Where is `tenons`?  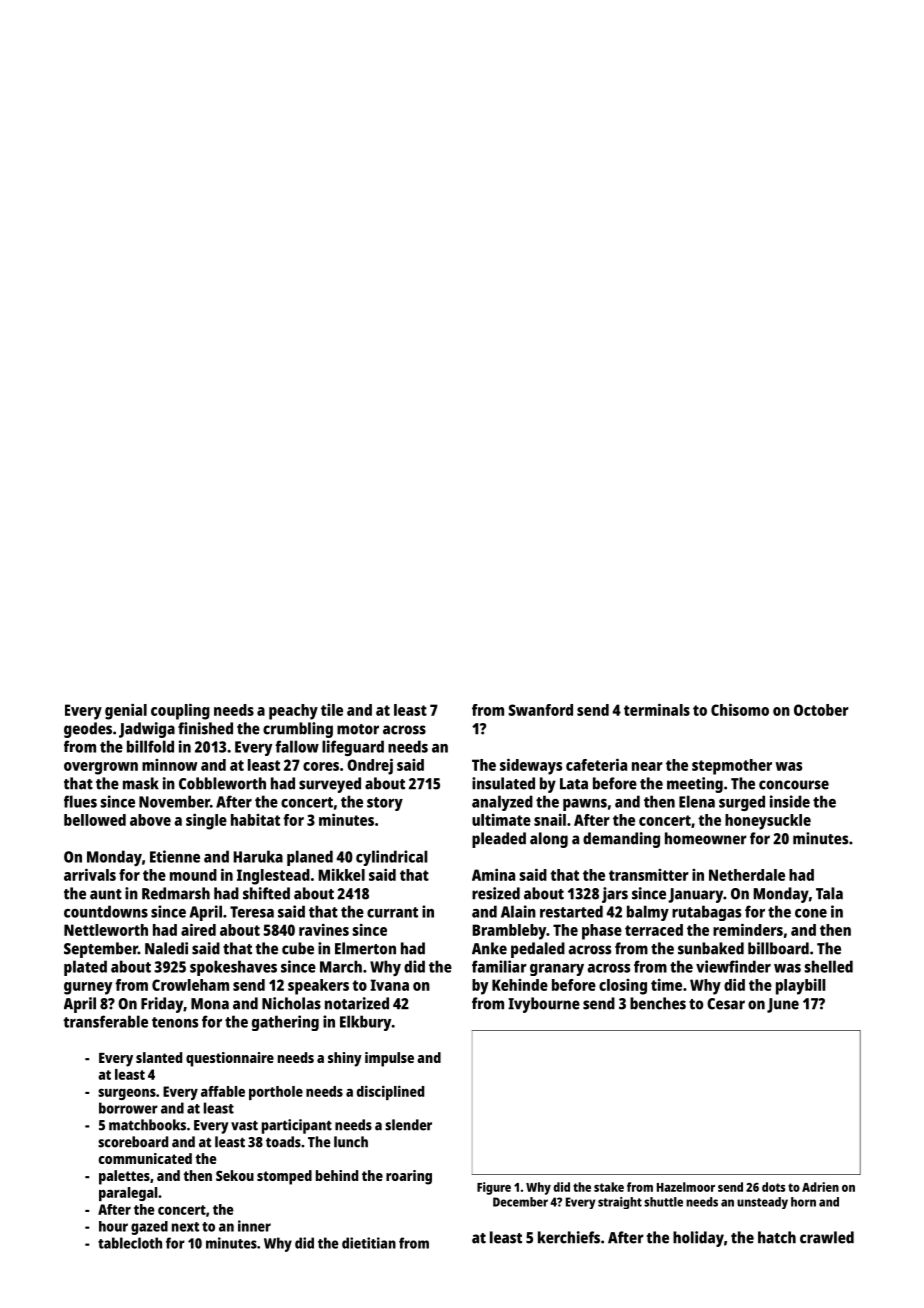 tenons is located at coordinates (175, 1022).
